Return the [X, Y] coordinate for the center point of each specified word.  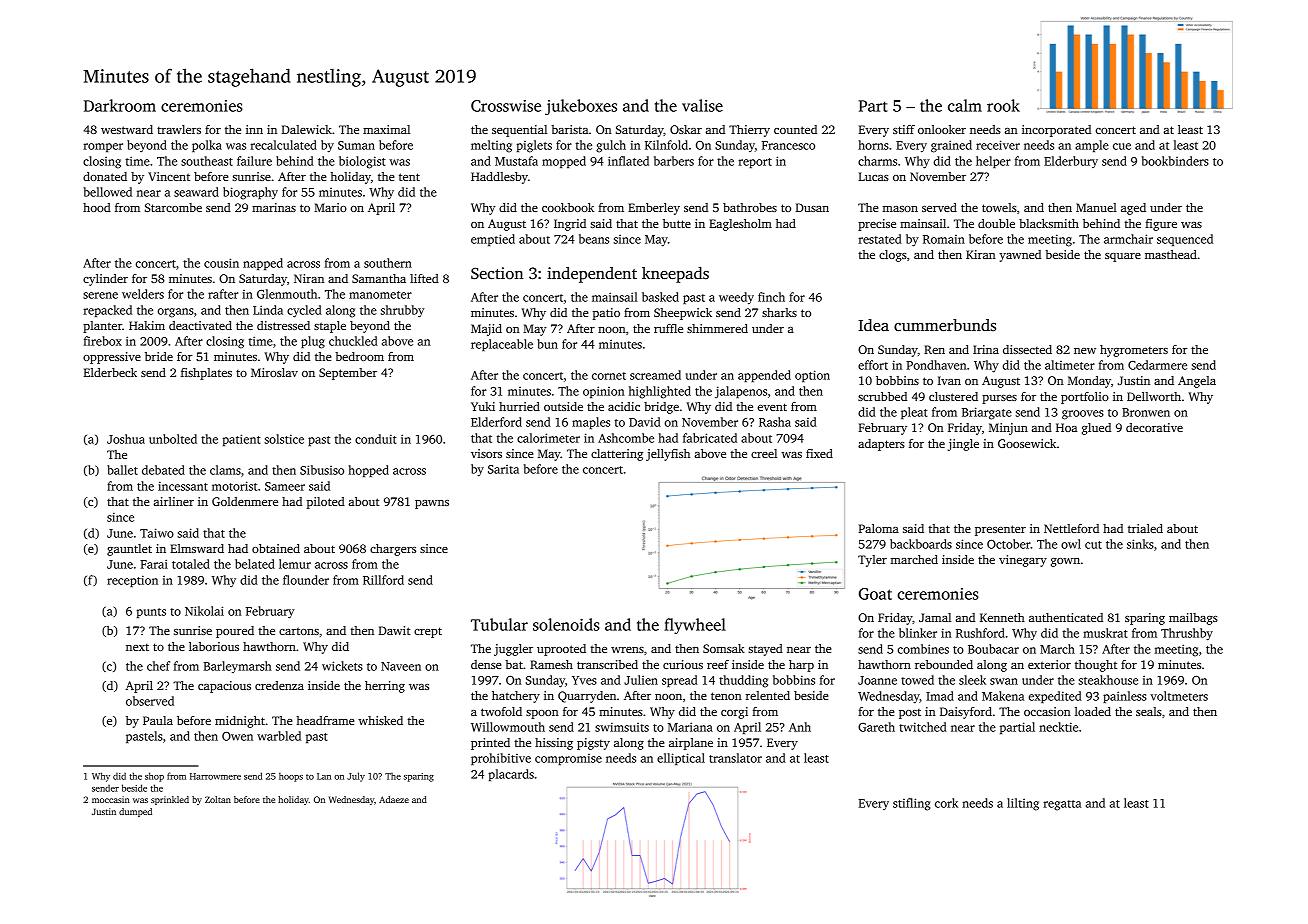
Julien [641, 680]
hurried [519, 406]
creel [764, 453]
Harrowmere [215, 776]
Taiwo [157, 533]
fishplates [206, 374]
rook [1003, 105]
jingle [963, 445]
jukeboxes [581, 107]
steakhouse [1108, 680]
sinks [1140, 544]
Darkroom [120, 105]
